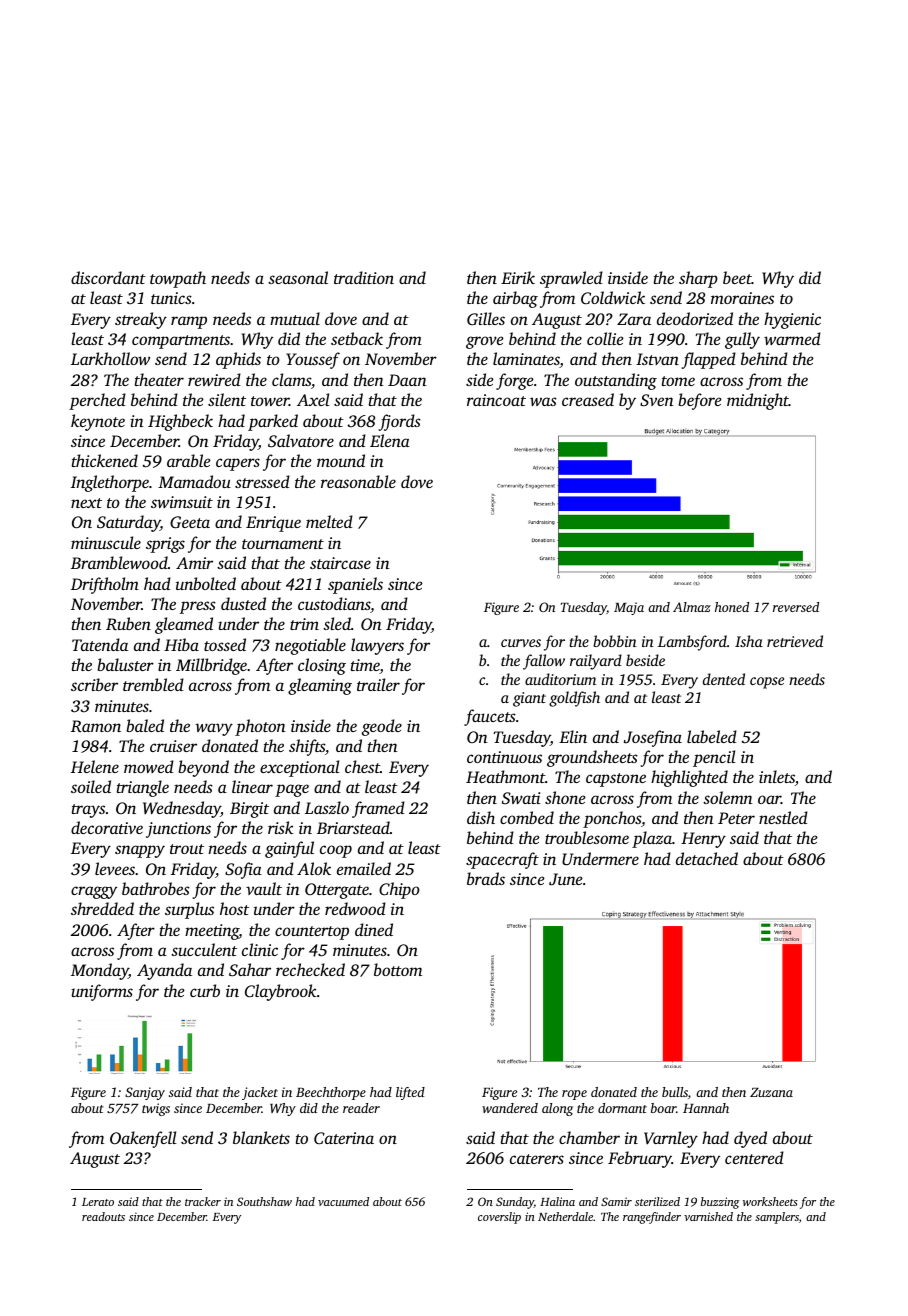 The width and height of the page is (908, 1316). Describe the element at coordinates (211, 666) in the page. I see `Millbridge` at that location.
